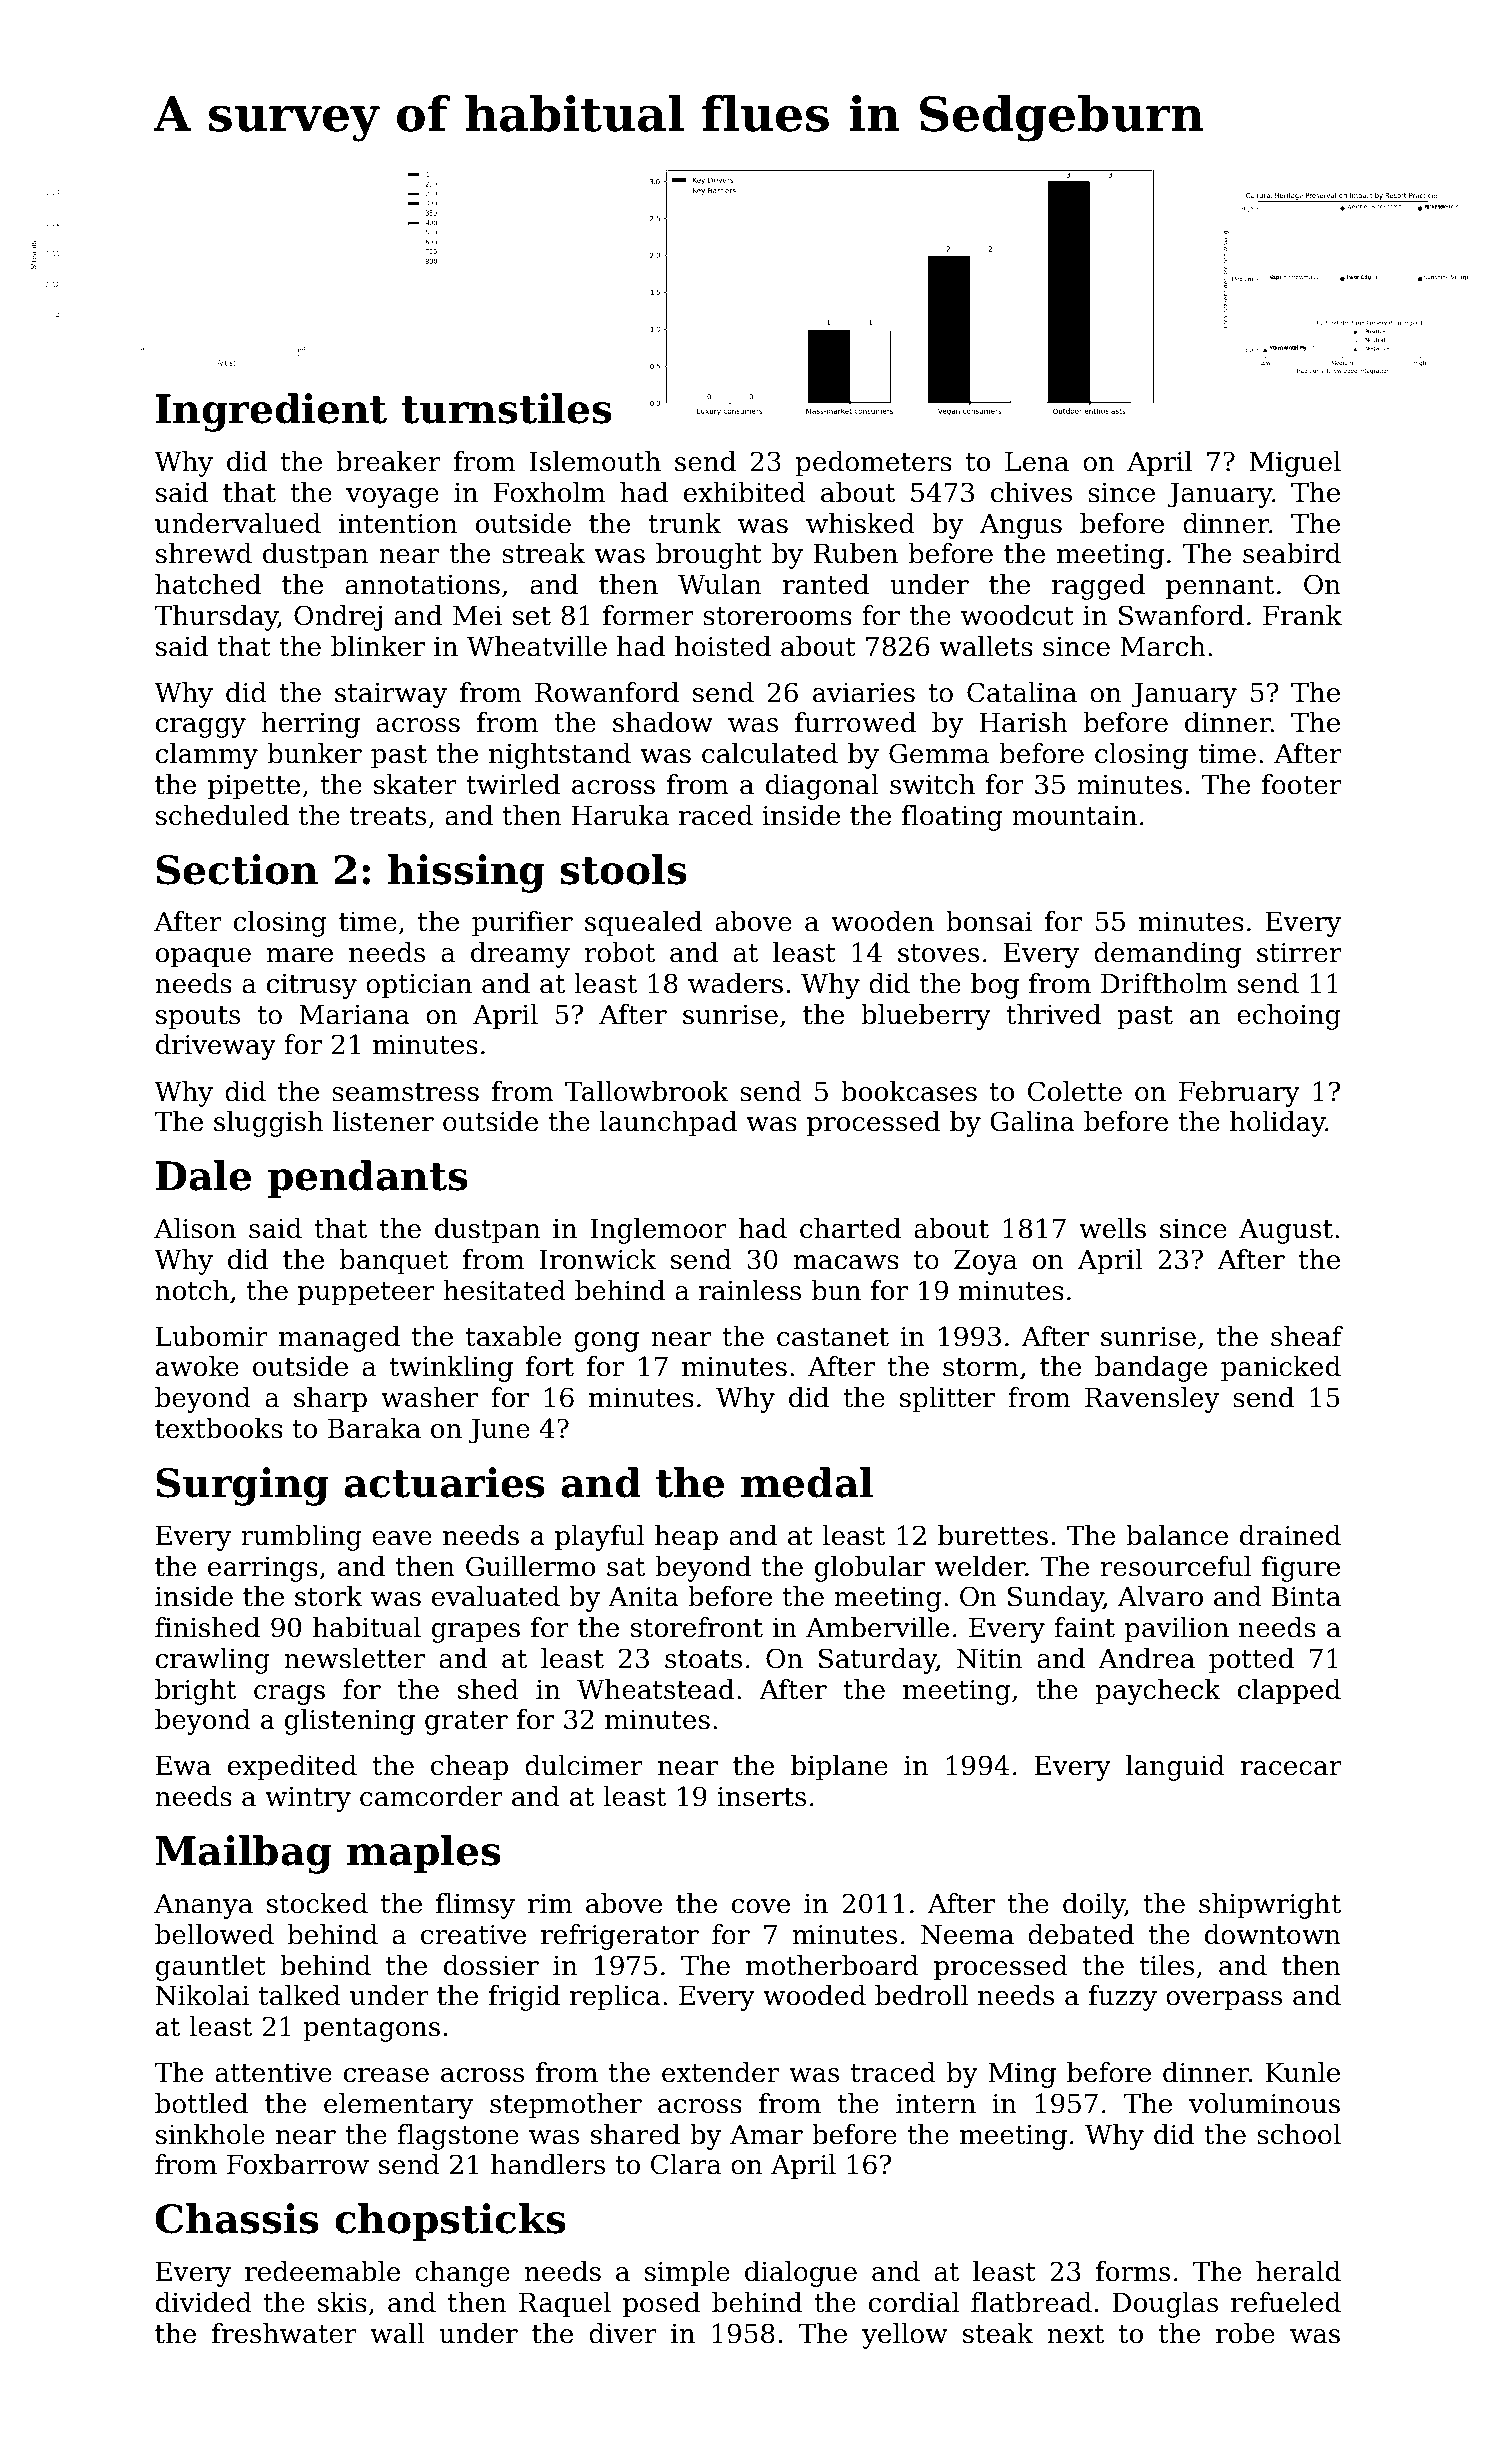  Describe the element at coordinates (685, 523) in the document. I see `trunk` at that location.
